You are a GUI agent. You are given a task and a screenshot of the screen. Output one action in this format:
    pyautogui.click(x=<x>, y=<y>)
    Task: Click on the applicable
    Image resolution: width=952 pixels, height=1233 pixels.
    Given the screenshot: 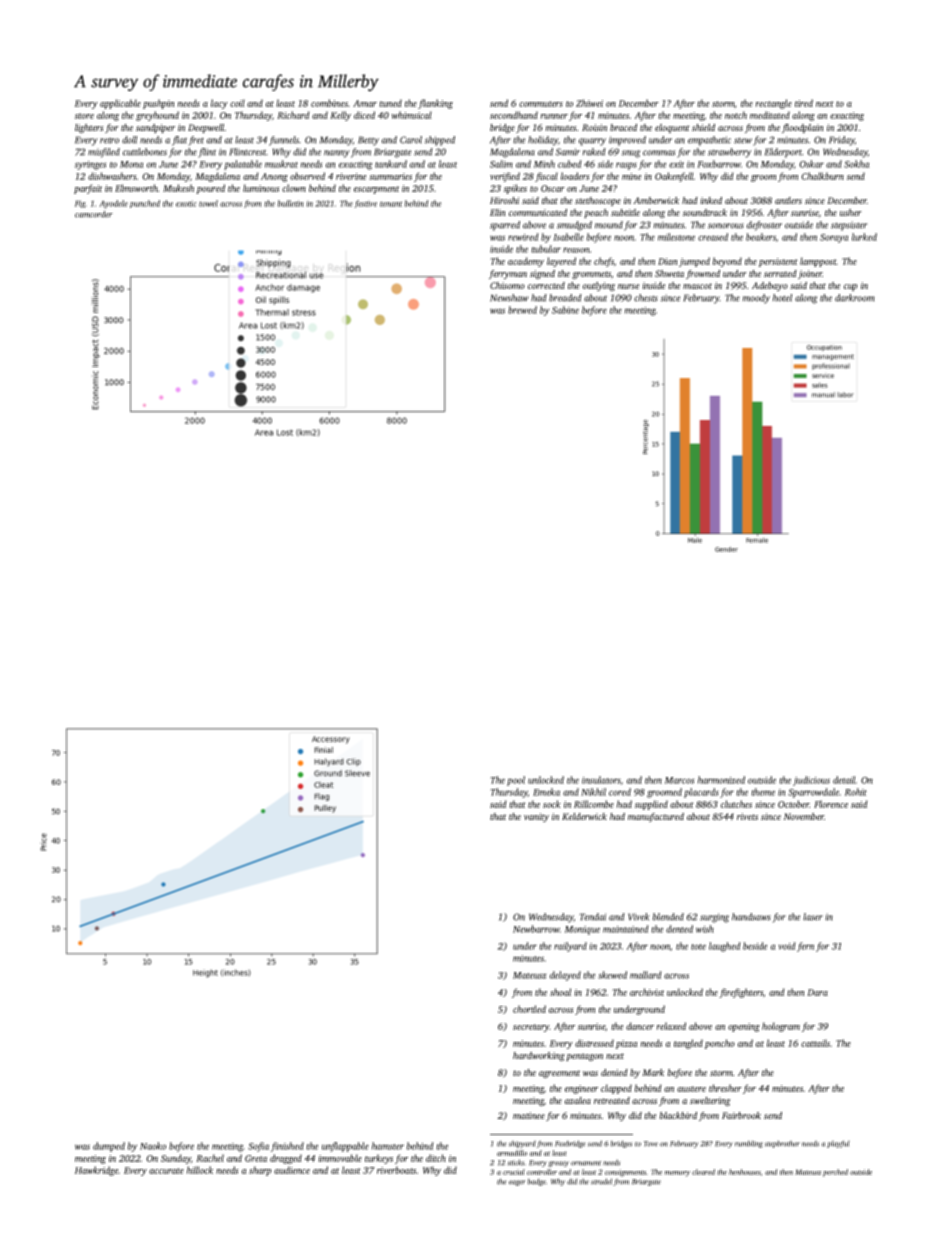 What is the action you would take?
    pyautogui.click(x=120, y=104)
